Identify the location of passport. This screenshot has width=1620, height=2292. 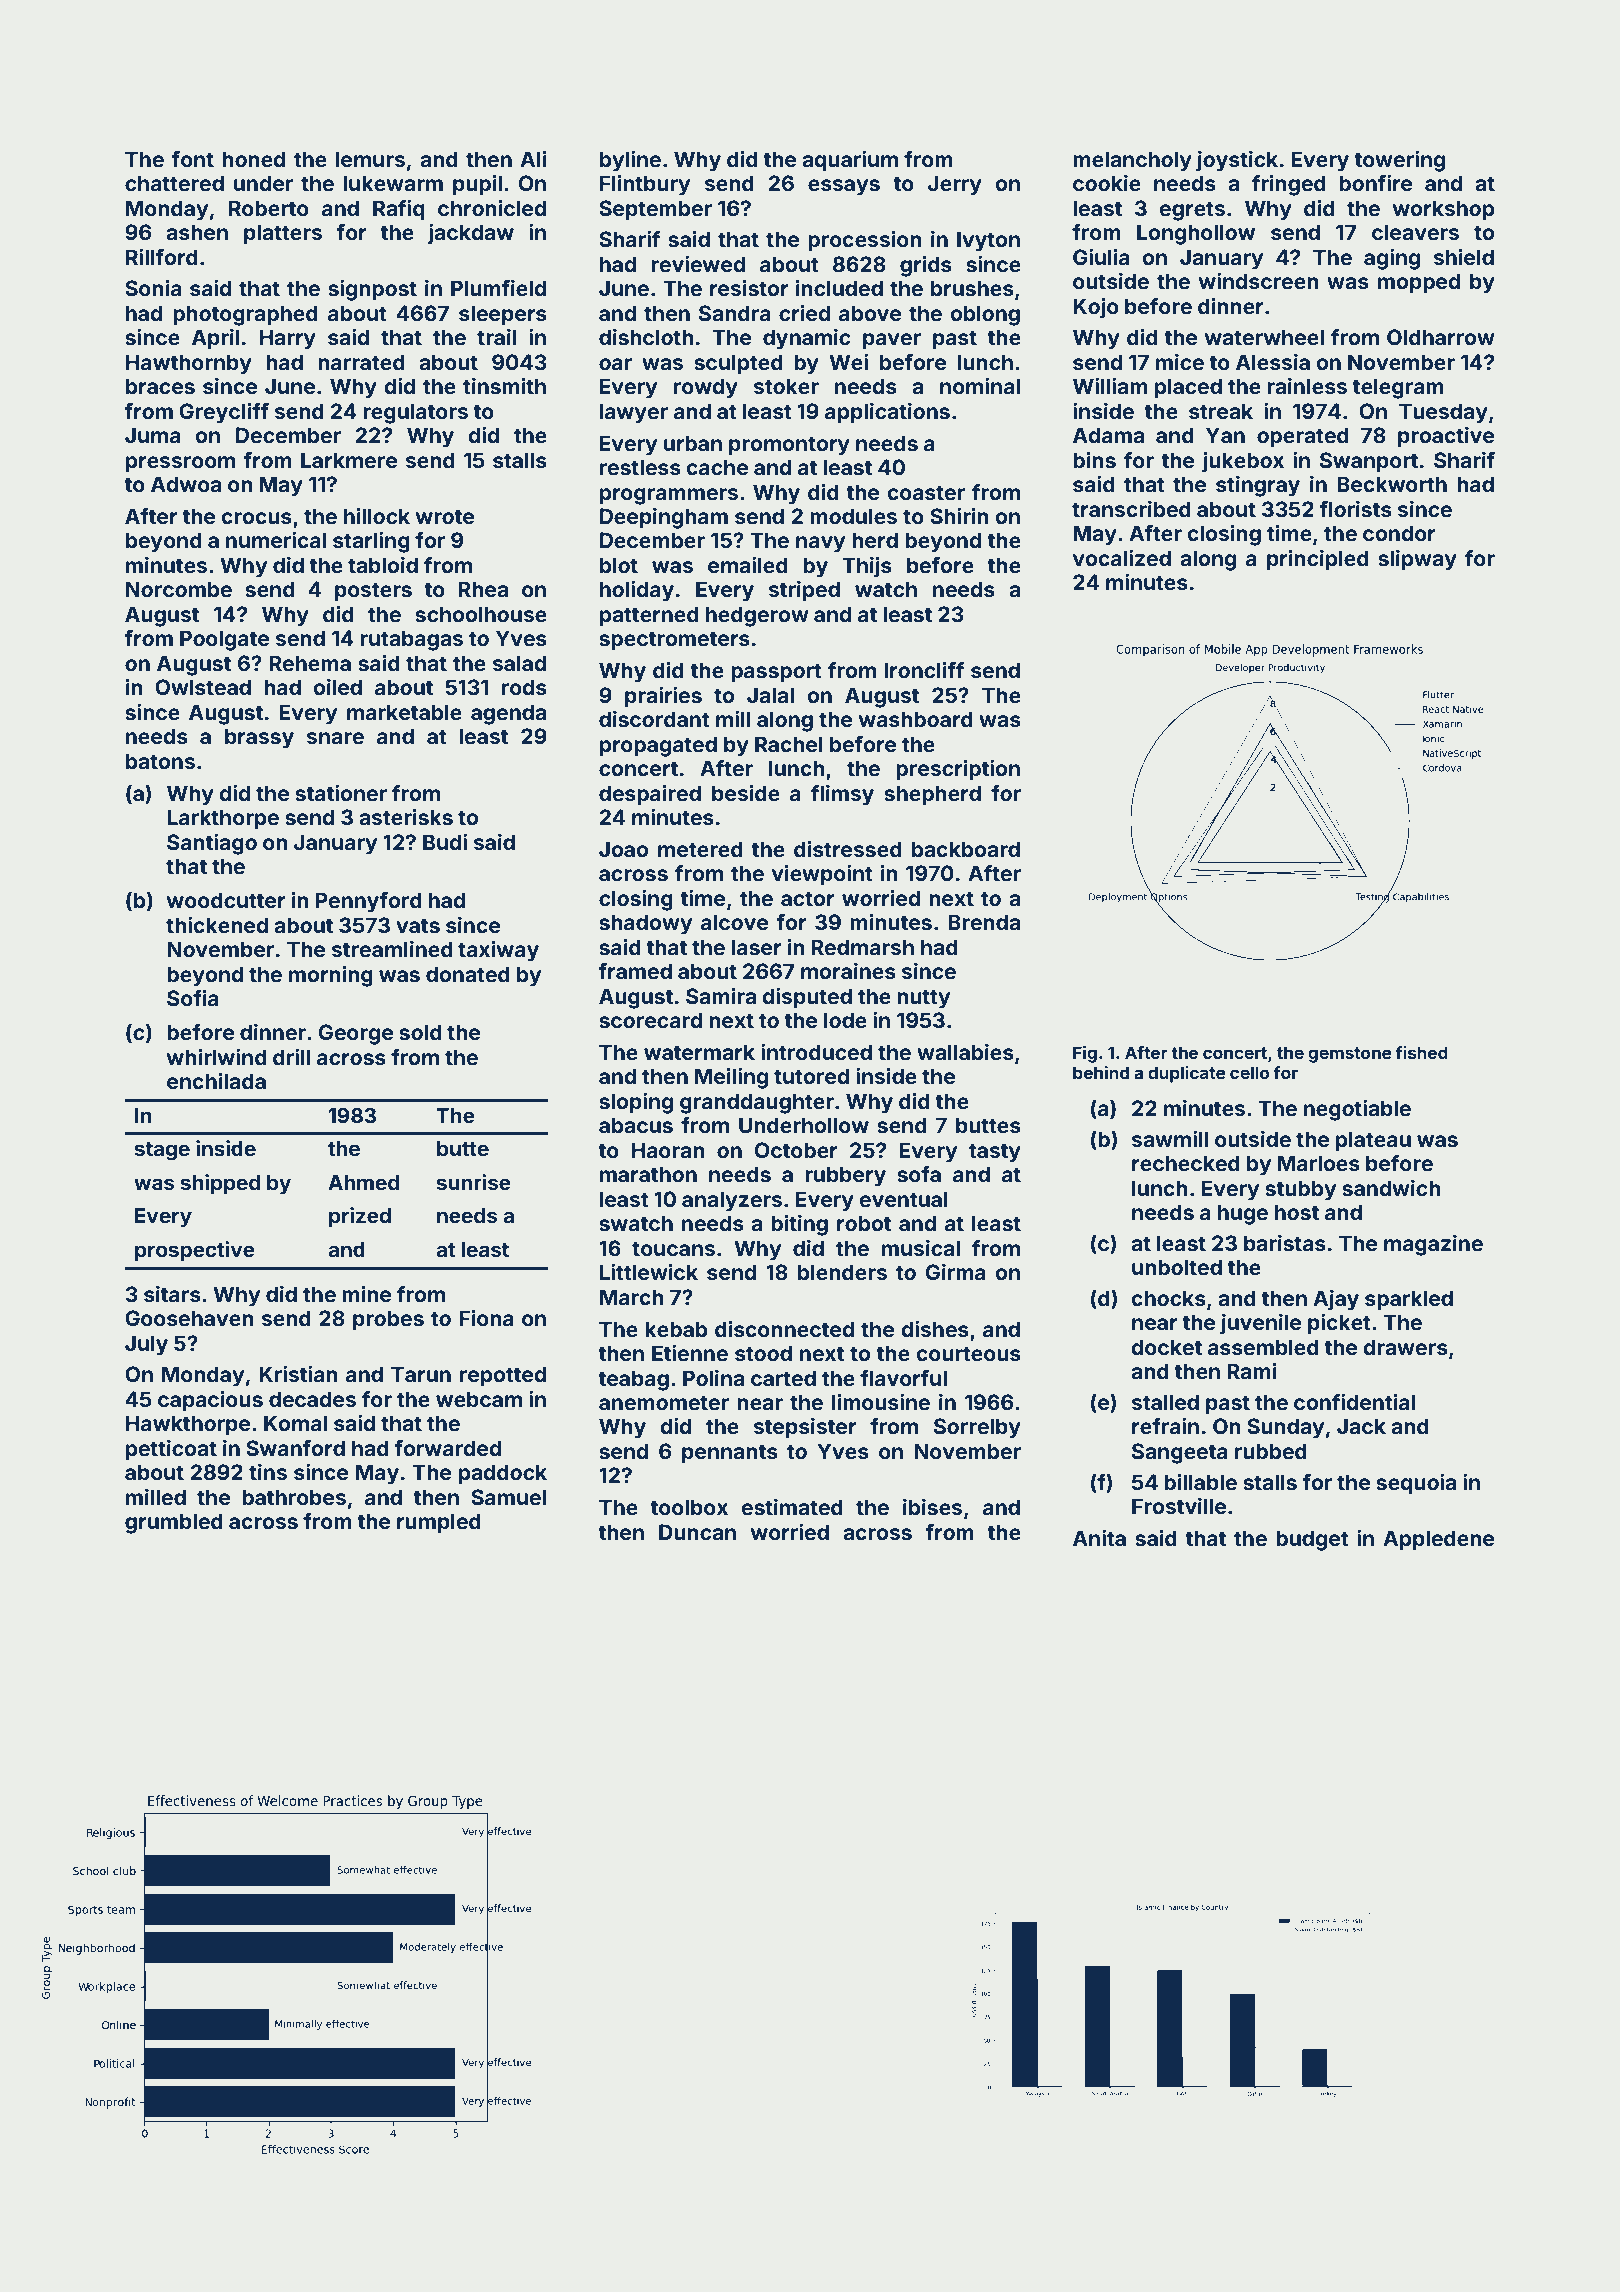
(776, 673).
